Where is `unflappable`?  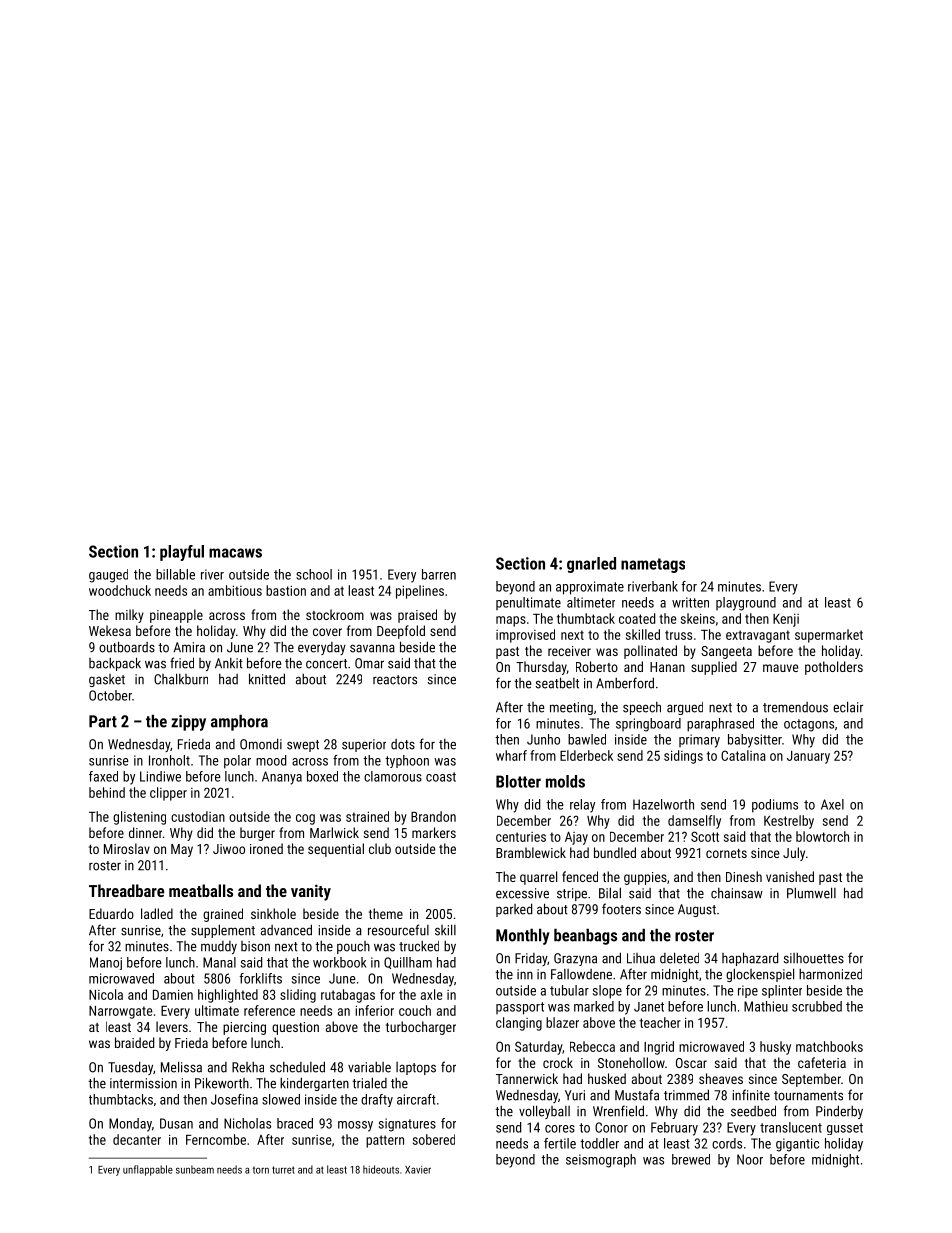
unflappable is located at coordinates (148, 1170).
